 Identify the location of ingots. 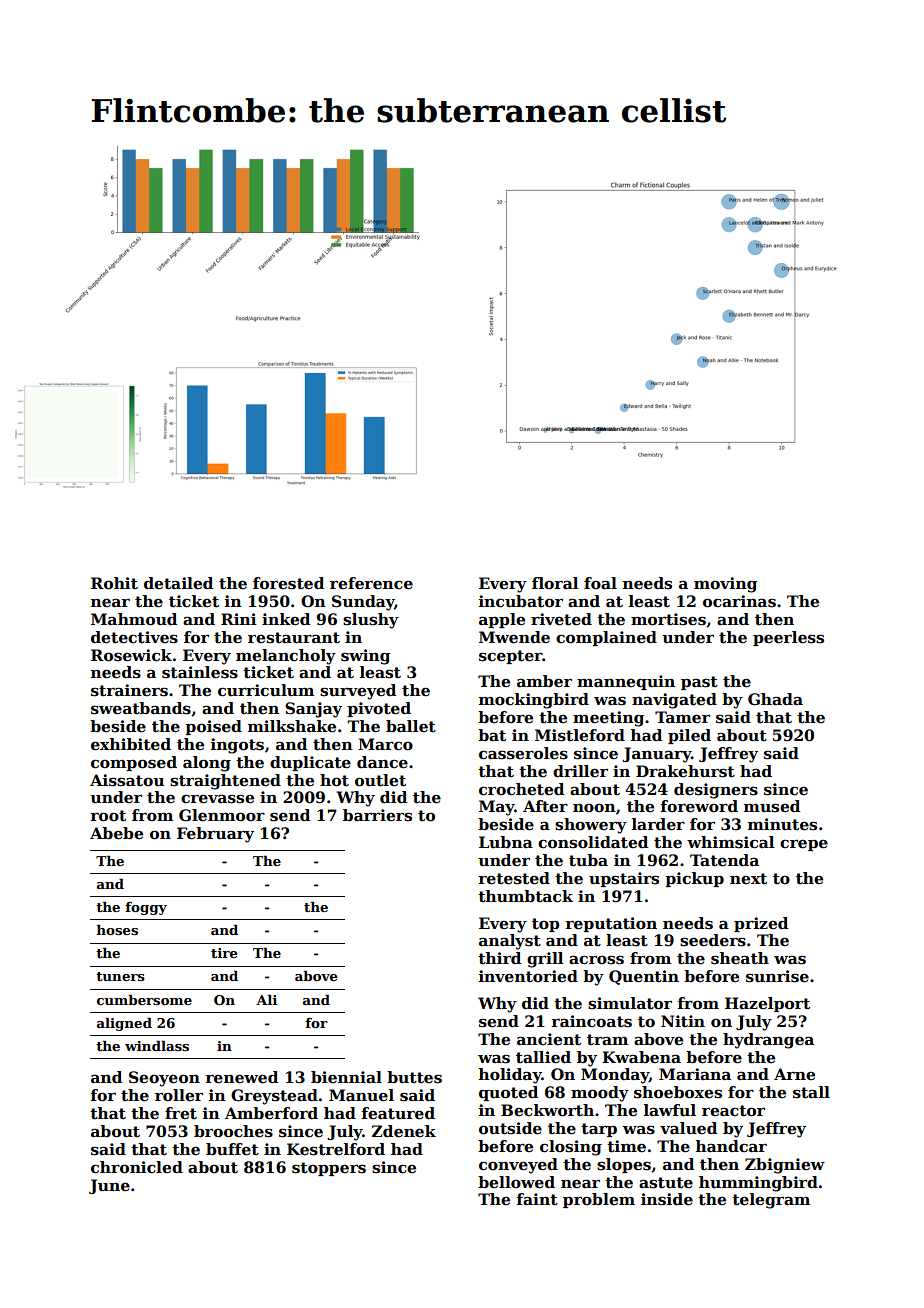
(237, 746).
